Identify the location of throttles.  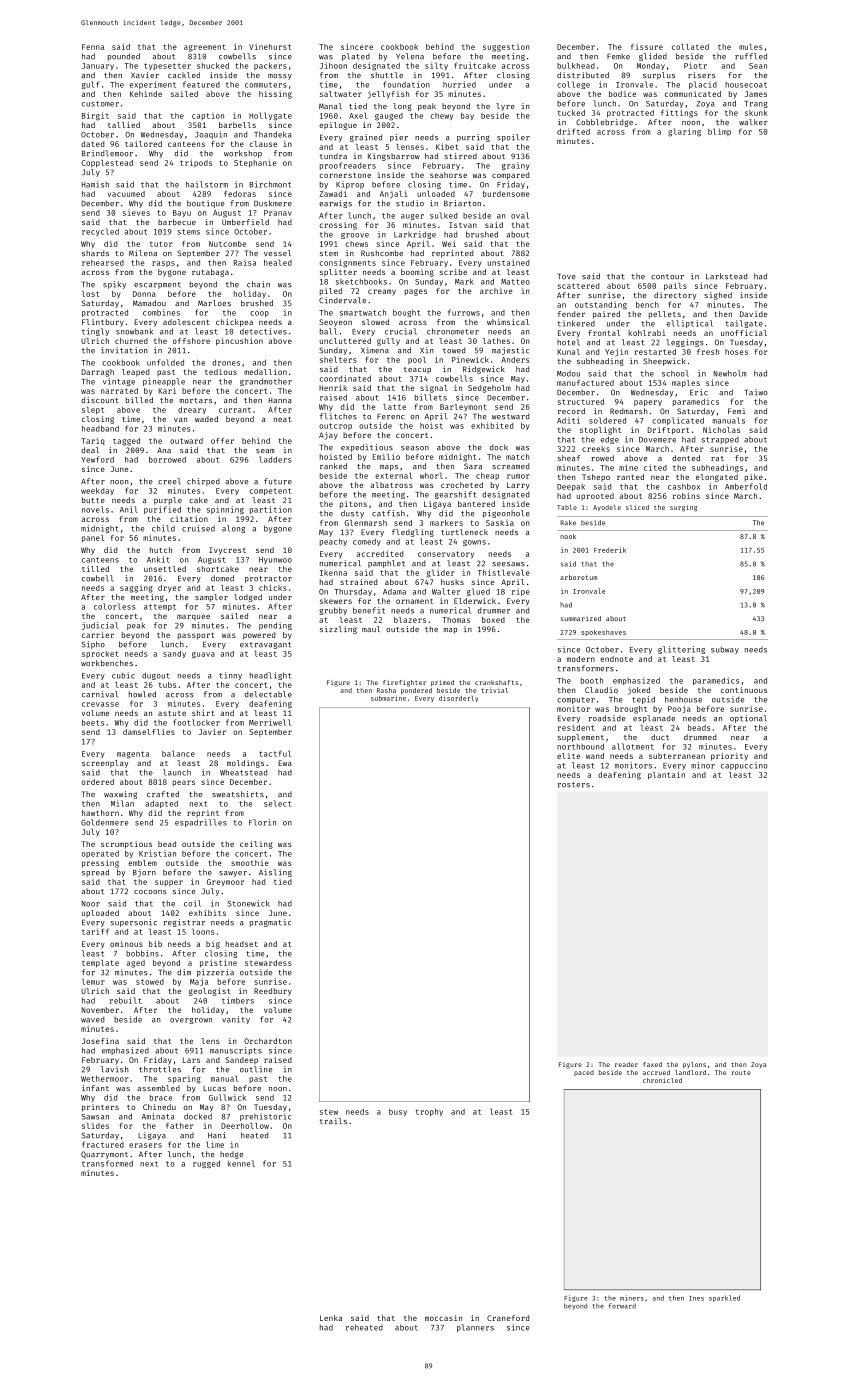
(160, 1069).
